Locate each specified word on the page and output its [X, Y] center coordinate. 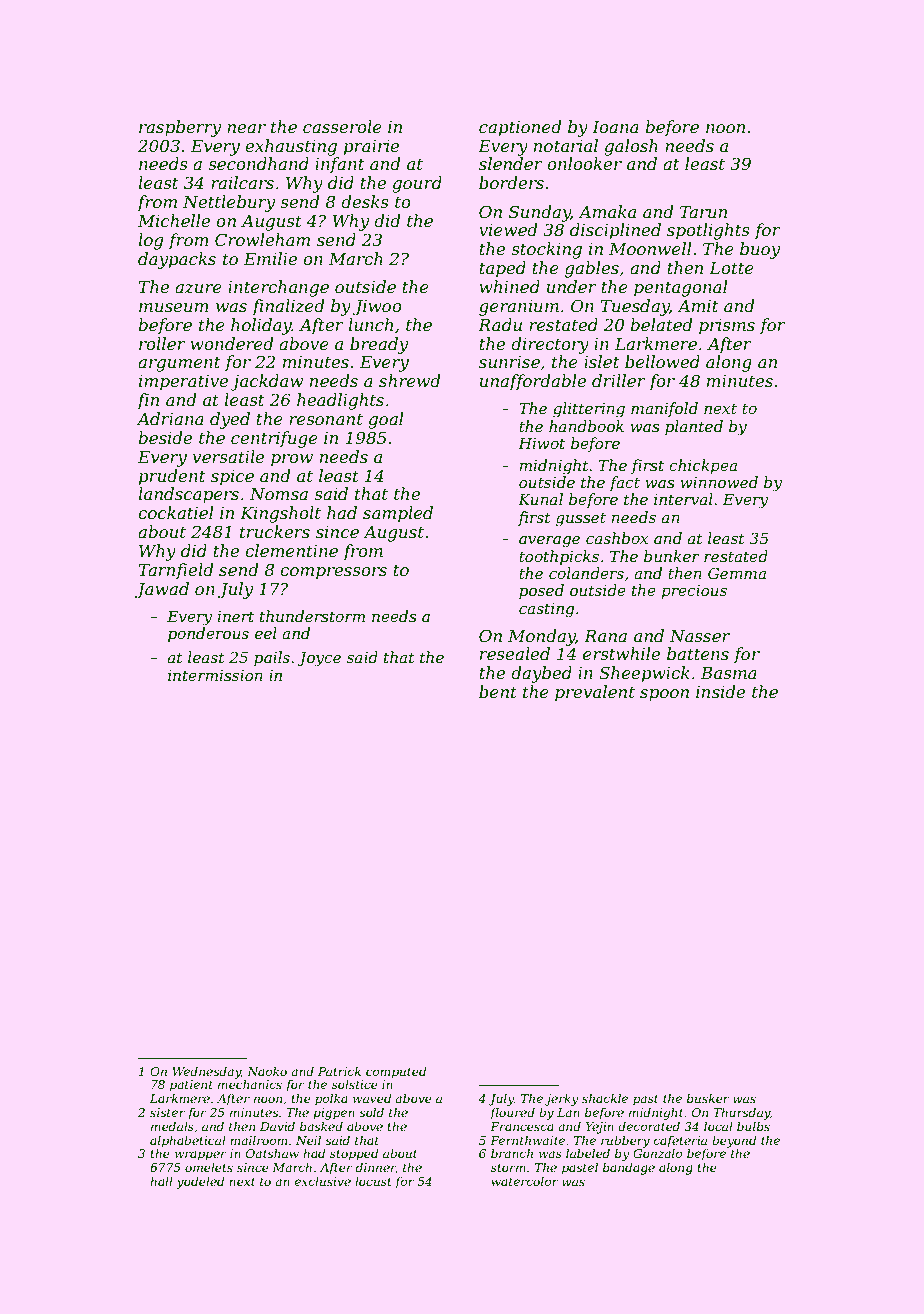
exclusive [323, 1181]
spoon [664, 695]
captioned [520, 128]
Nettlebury [229, 203]
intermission [215, 675]
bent [498, 691]
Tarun [703, 212]
